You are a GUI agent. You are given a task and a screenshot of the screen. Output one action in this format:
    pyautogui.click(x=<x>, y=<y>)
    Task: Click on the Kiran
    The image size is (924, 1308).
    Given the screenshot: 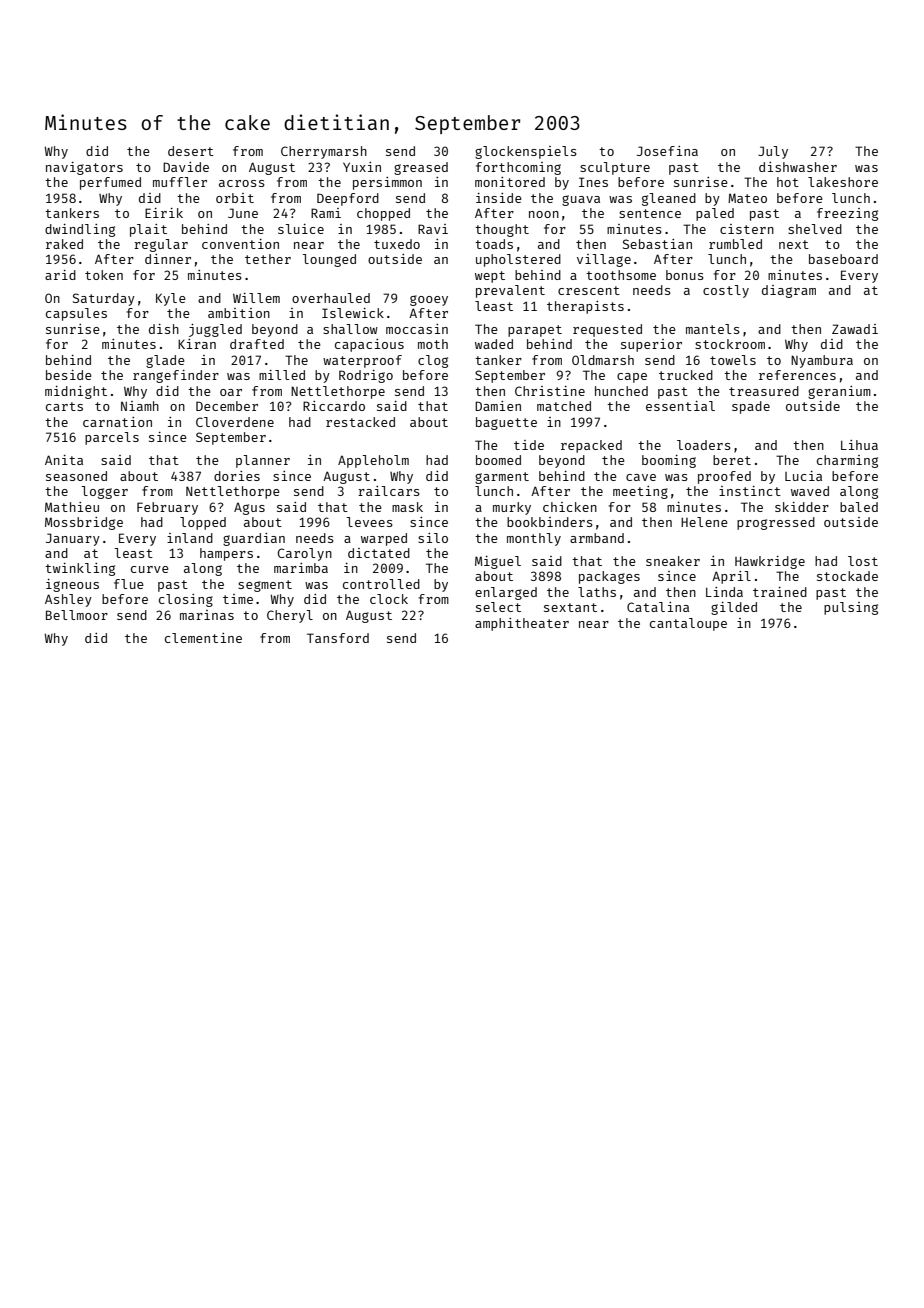 What is the action you would take?
    pyautogui.click(x=197, y=344)
